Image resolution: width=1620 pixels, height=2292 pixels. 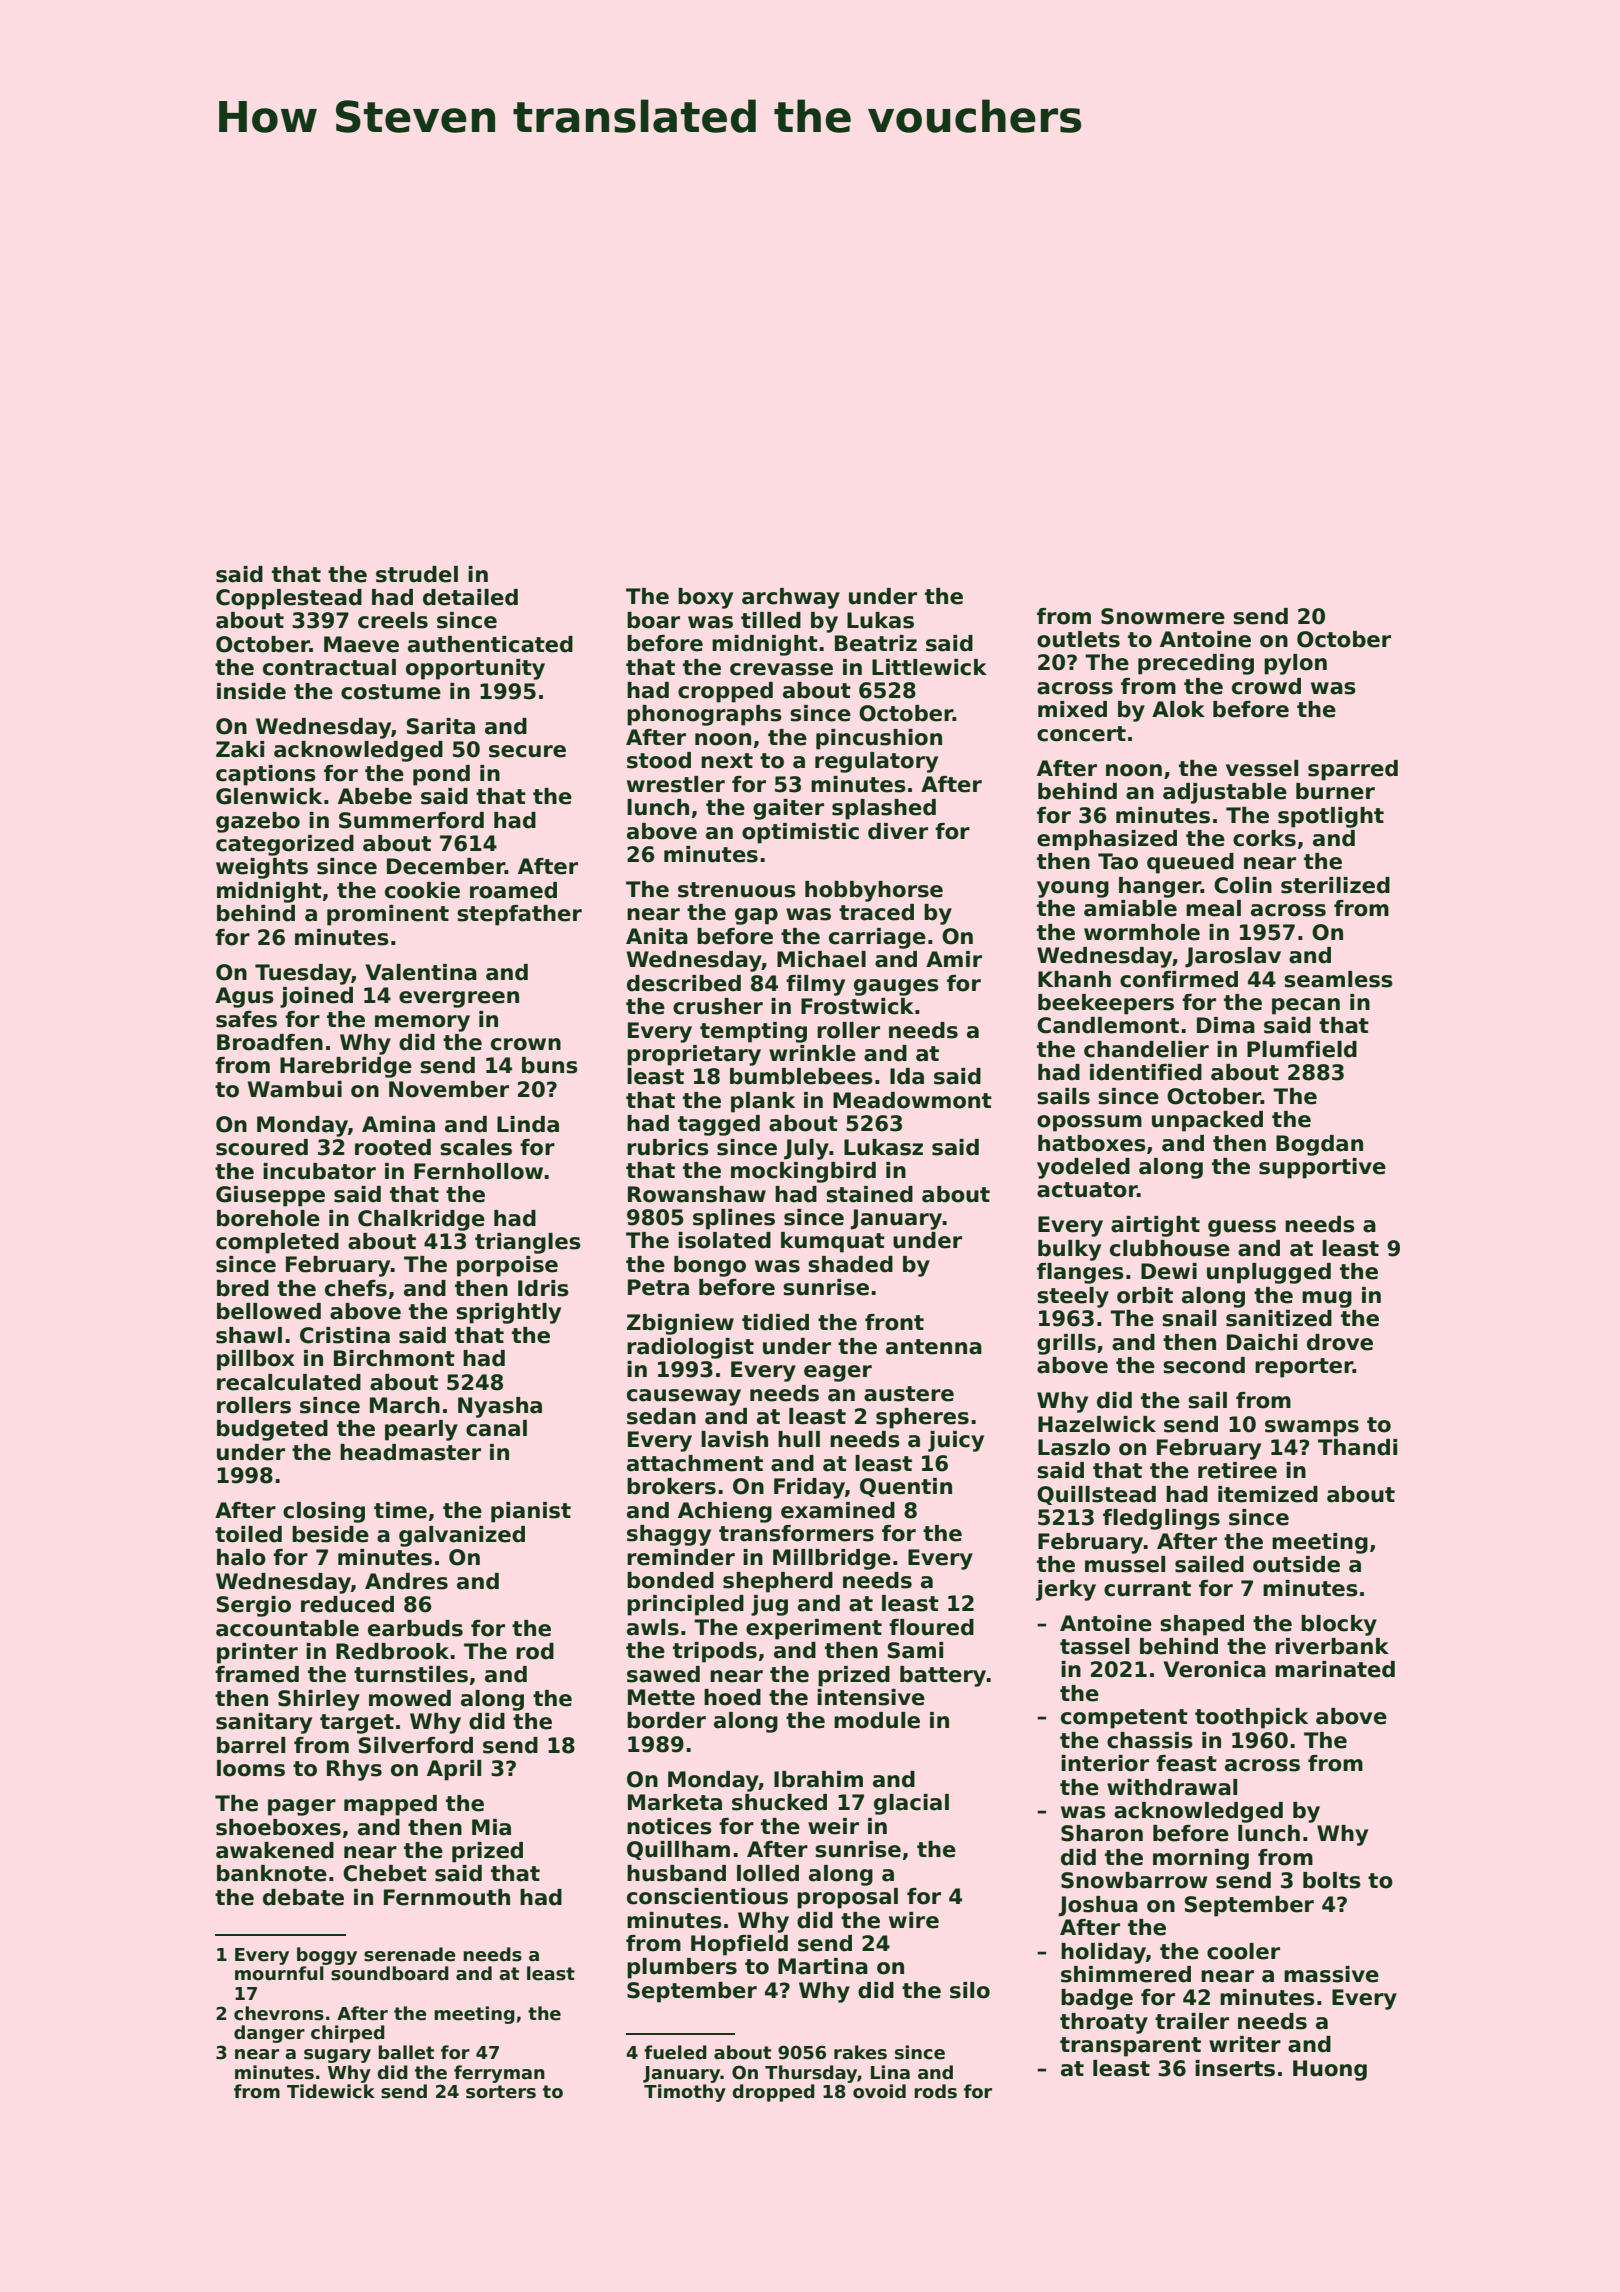 I want to click on guess, so click(x=1242, y=1228).
